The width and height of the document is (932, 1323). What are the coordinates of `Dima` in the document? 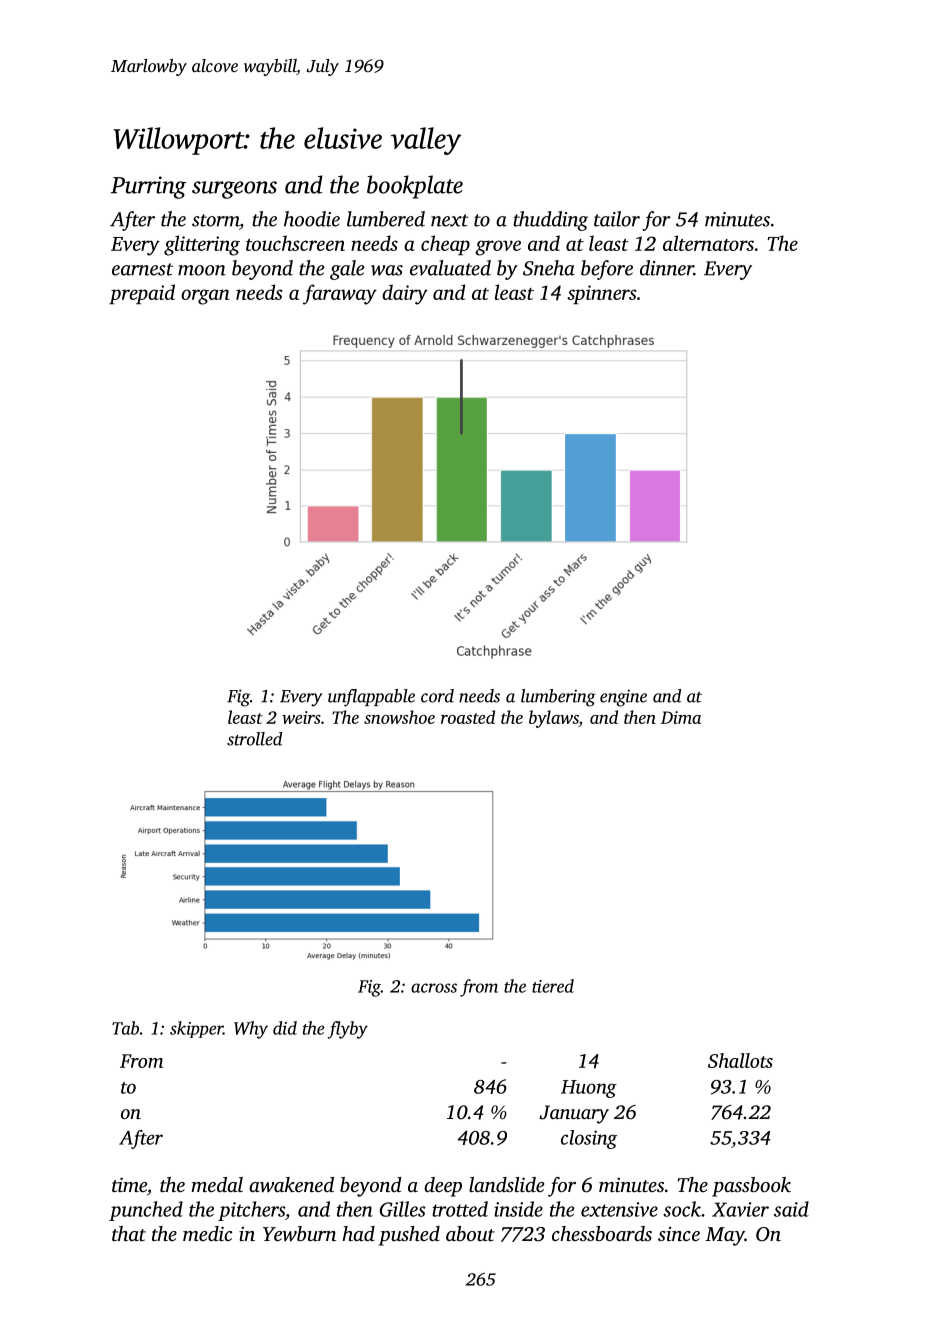 It's located at (681, 717).
